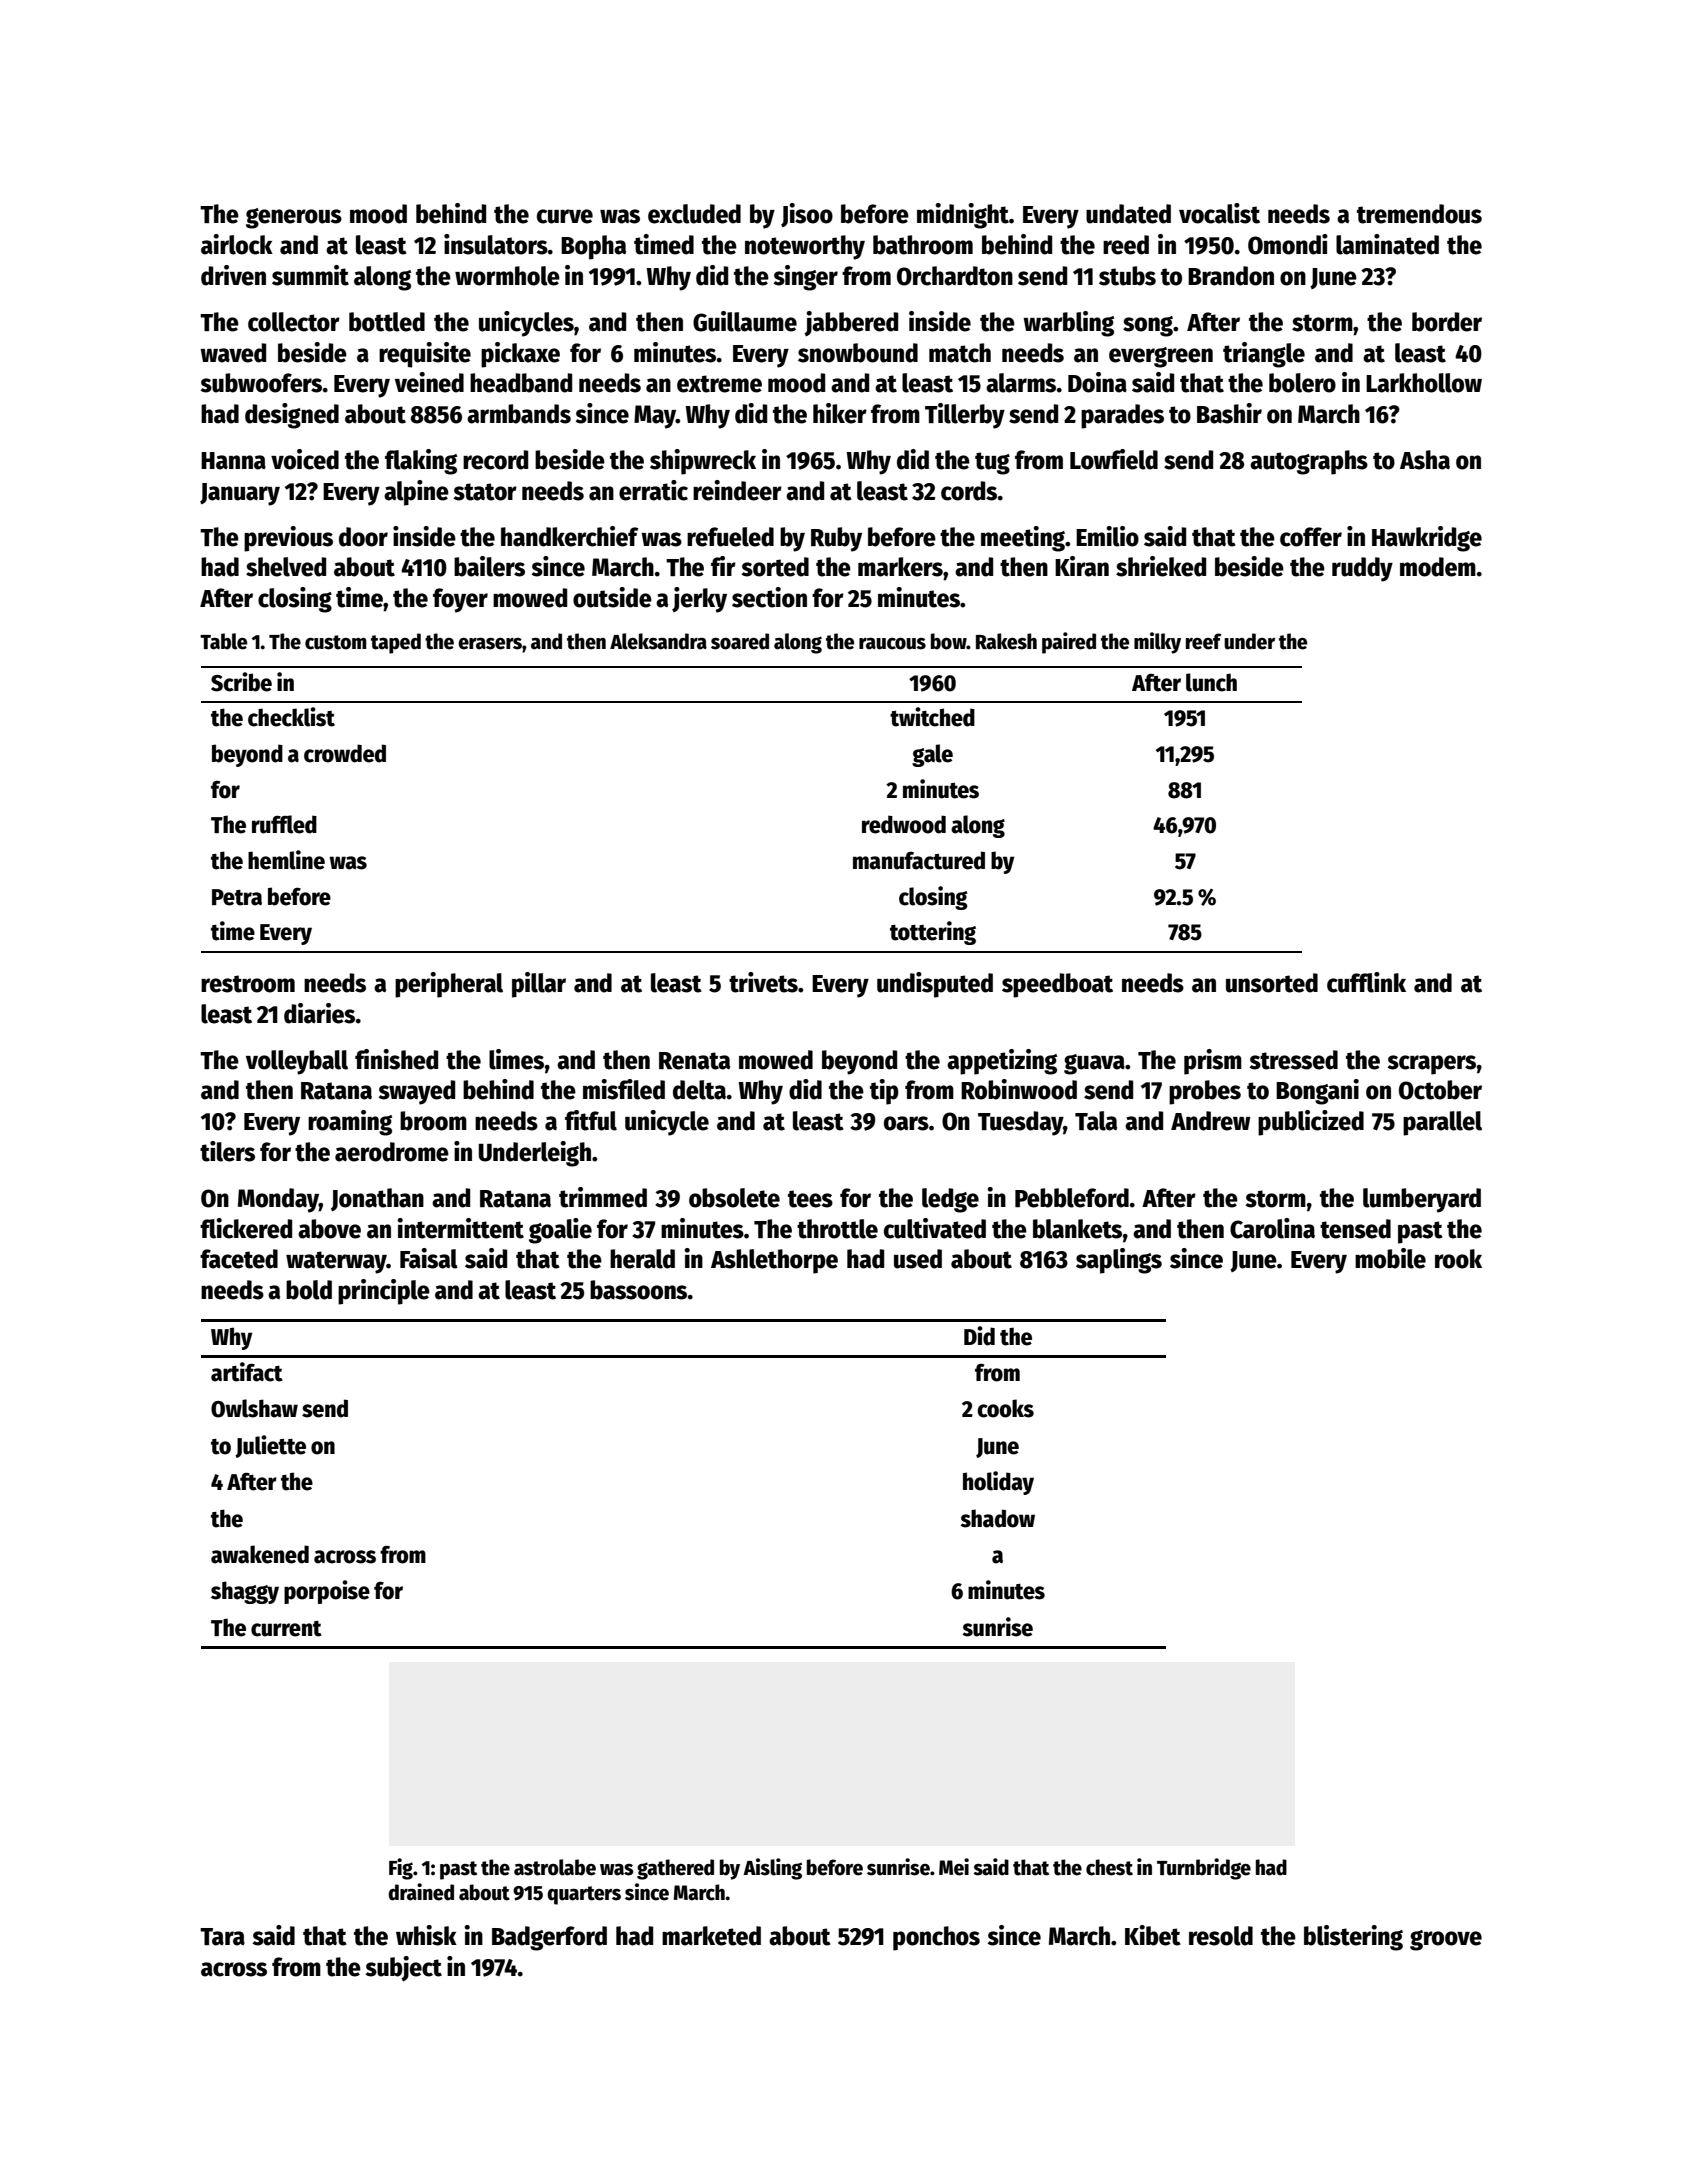 The image size is (1683, 2178). What do you see at coordinates (1458, 1259) in the image?
I see `rook` at bounding box center [1458, 1259].
